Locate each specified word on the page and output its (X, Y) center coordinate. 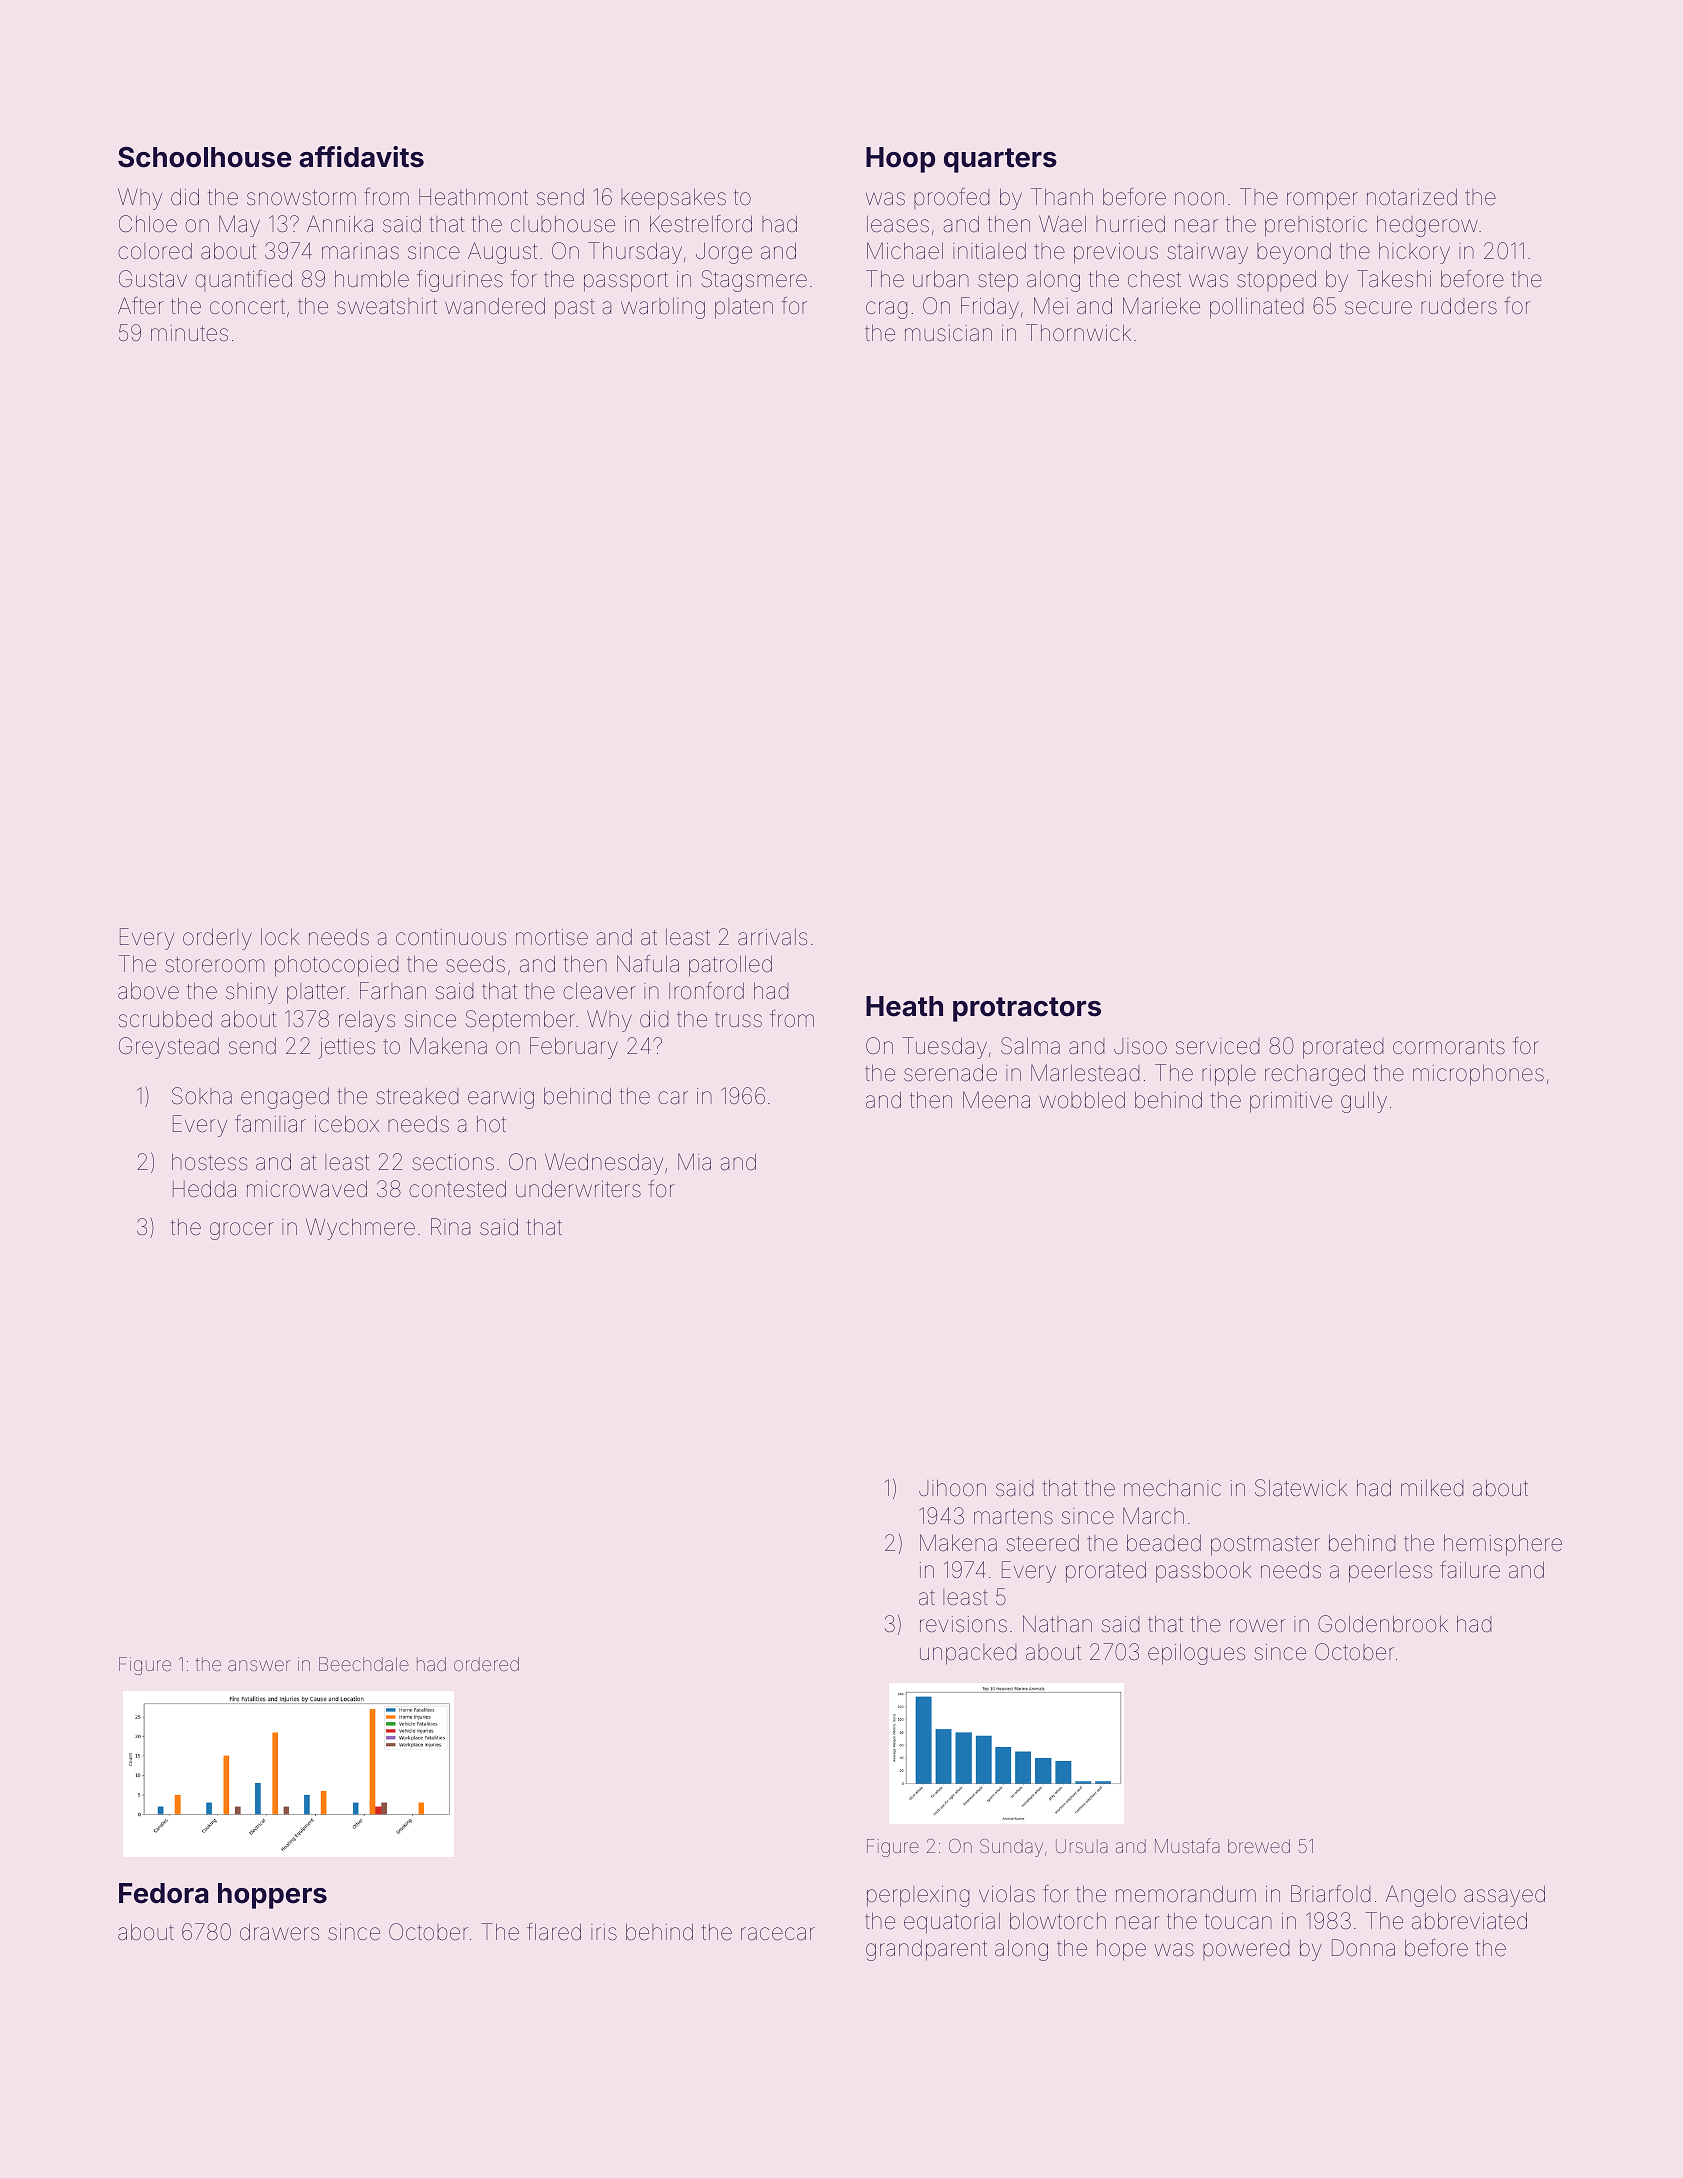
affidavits (361, 157)
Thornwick (1078, 333)
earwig (501, 1098)
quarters (1000, 160)
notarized (1412, 197)
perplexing (918, 1896)
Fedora (163, 1893)
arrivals (772, 937)
